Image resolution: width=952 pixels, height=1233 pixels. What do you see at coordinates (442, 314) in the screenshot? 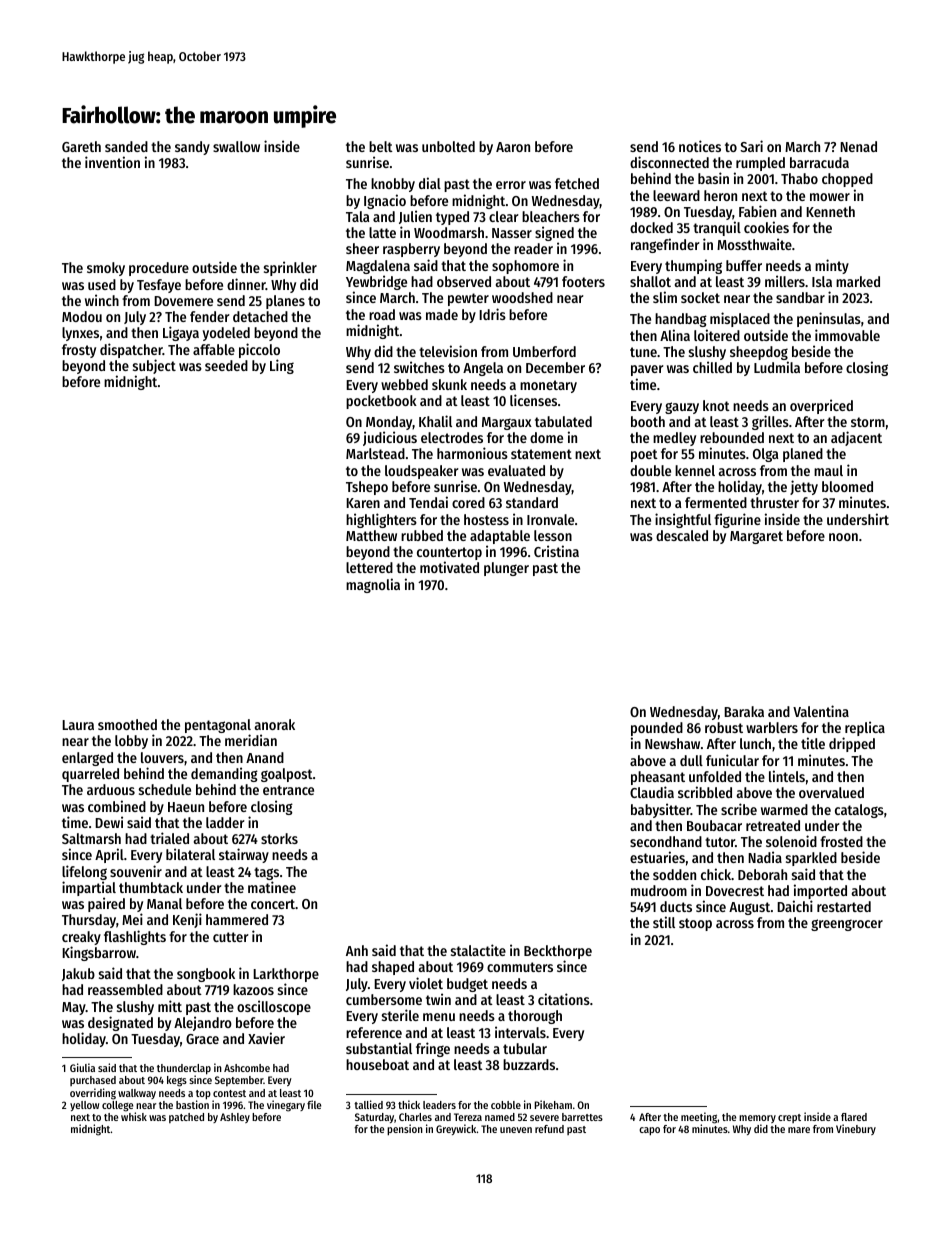
I see `made` at bounding box center [442, 314].
